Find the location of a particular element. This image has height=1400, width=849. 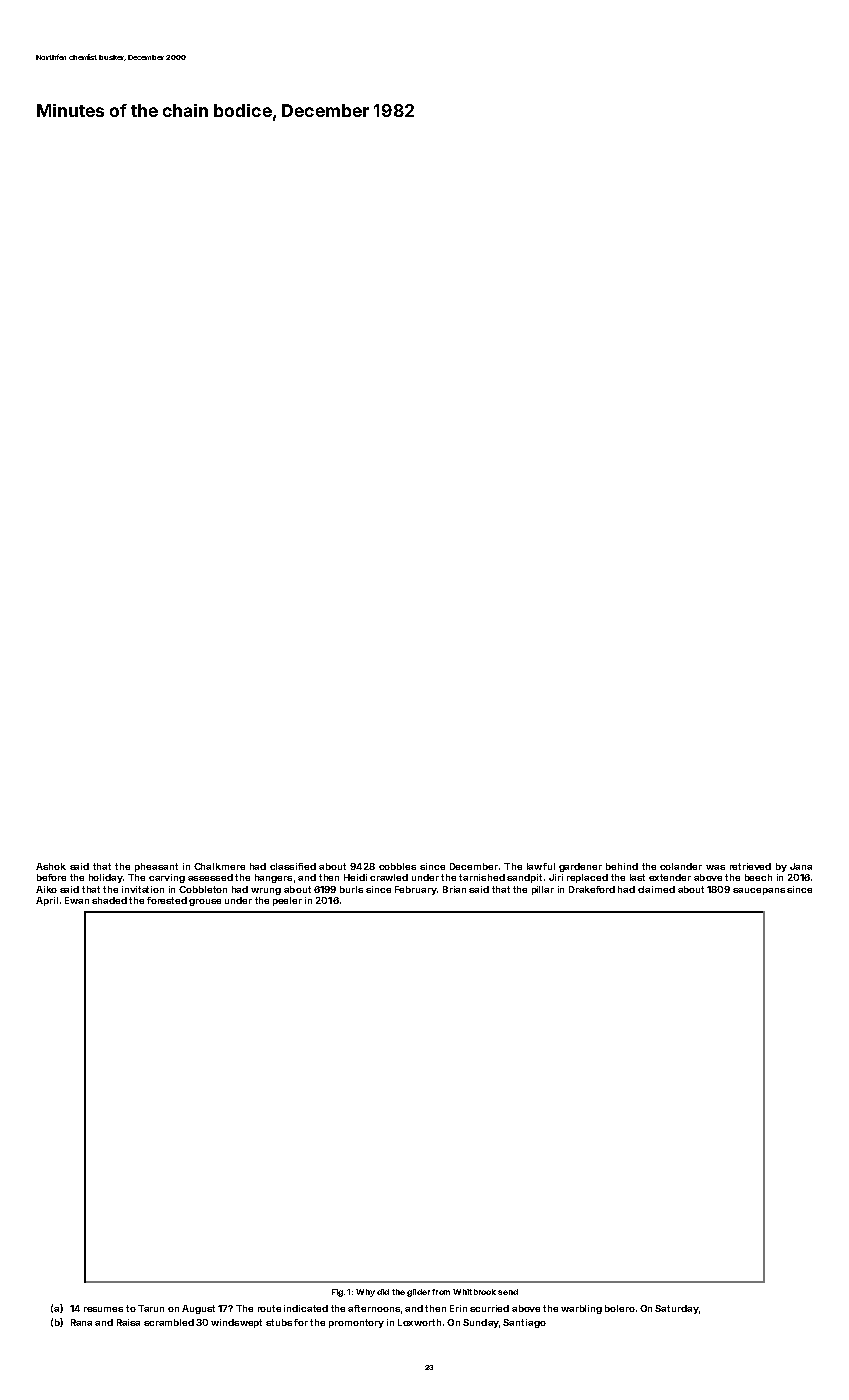

from is located at coordinates (441, 1292).
